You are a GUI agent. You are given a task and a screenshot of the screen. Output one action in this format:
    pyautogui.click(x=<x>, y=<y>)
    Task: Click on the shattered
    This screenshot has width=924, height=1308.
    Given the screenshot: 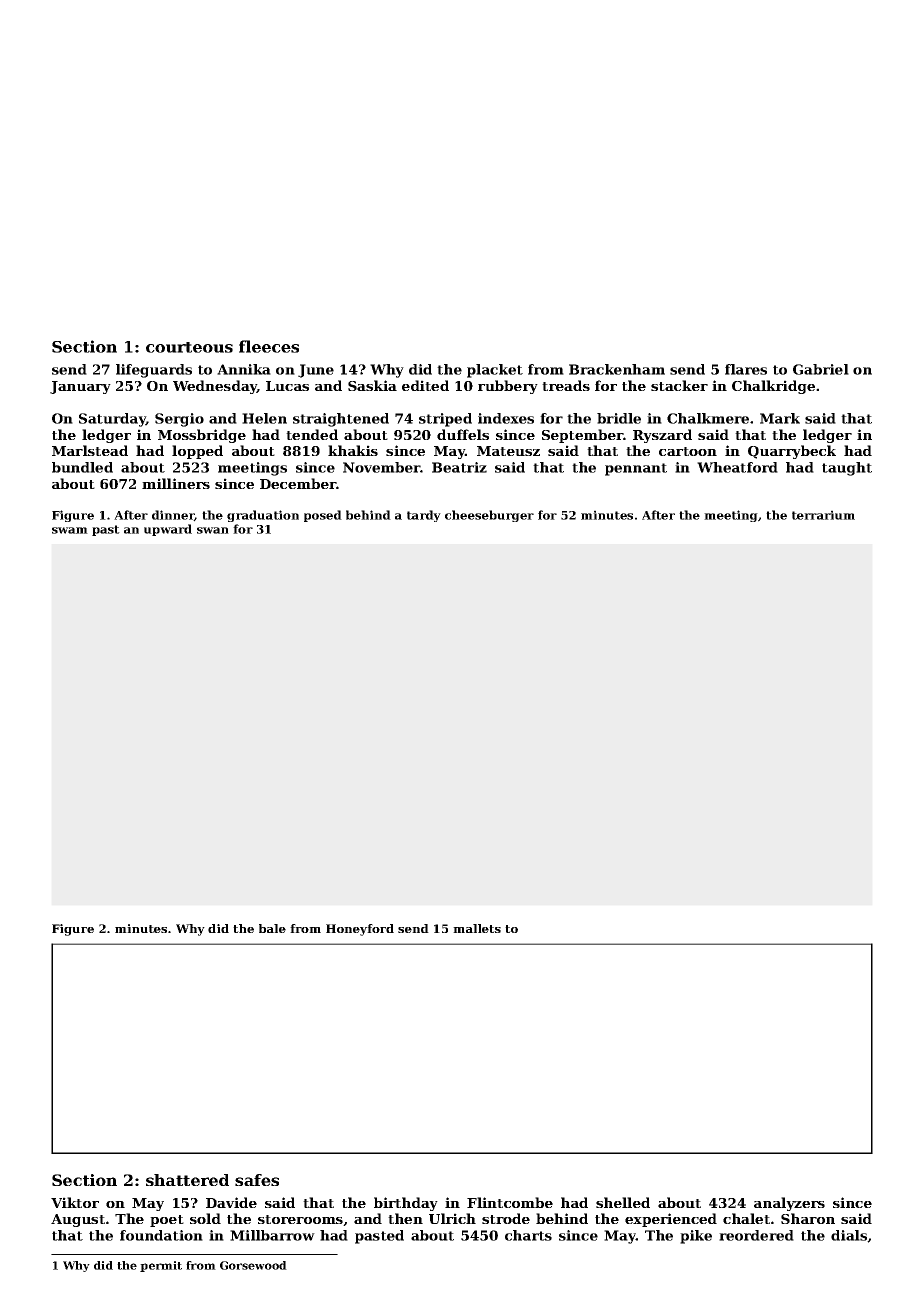 What is the action you would take?
    pyautogui.click(x=187, y=1180)
